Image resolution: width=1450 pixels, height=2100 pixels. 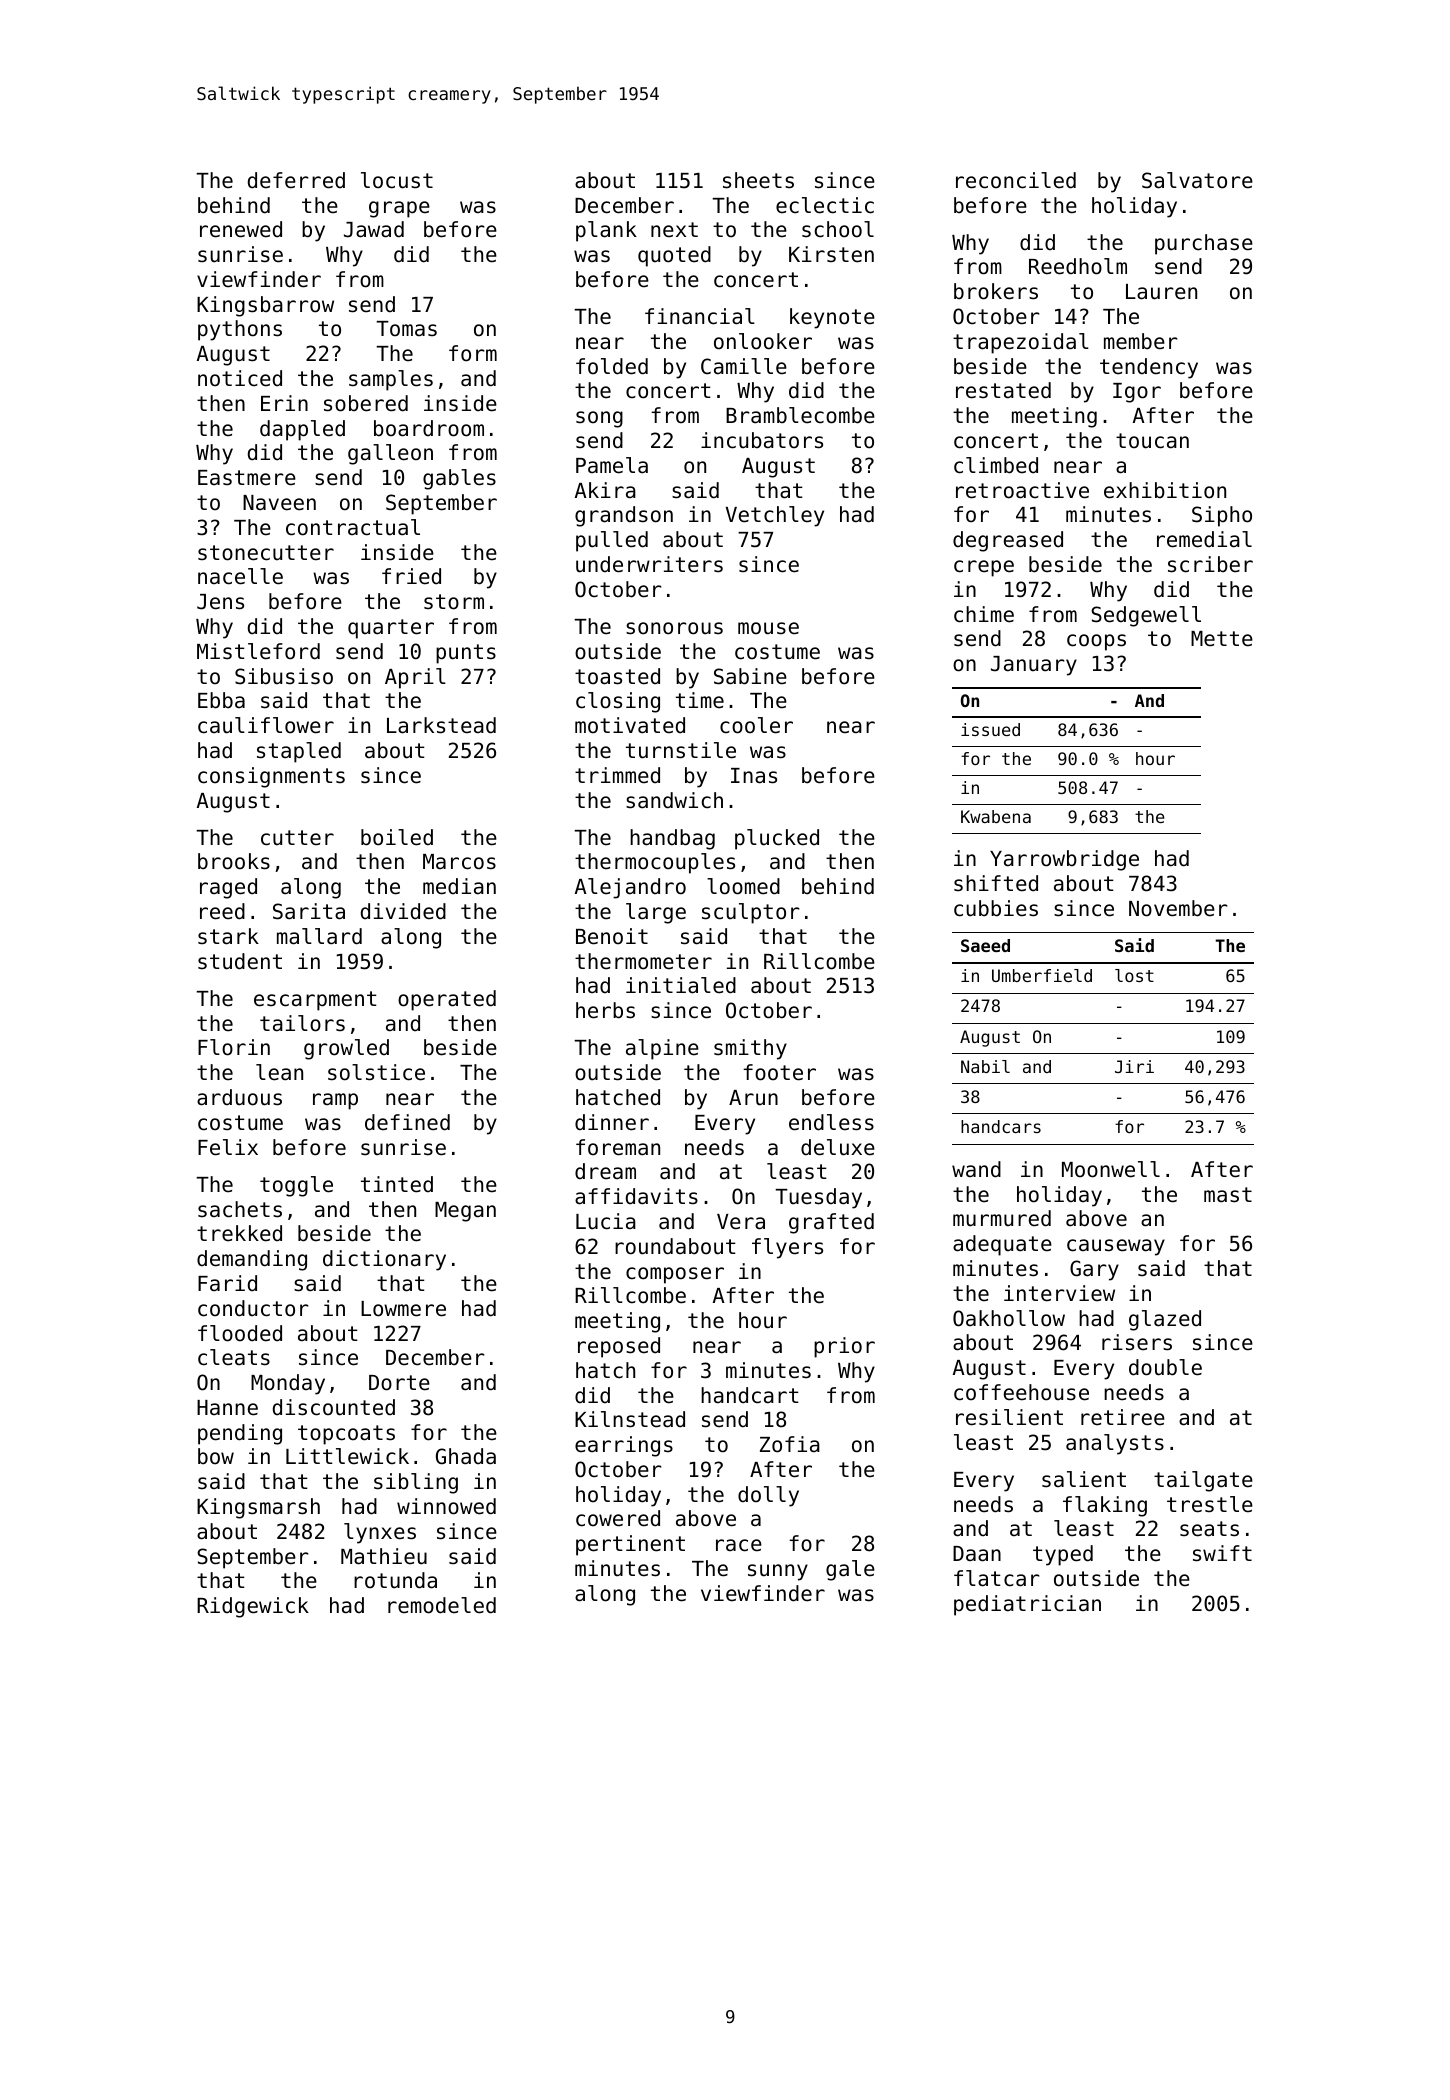 I want to click on pediatrician, so click(x=1027, y=1605).
